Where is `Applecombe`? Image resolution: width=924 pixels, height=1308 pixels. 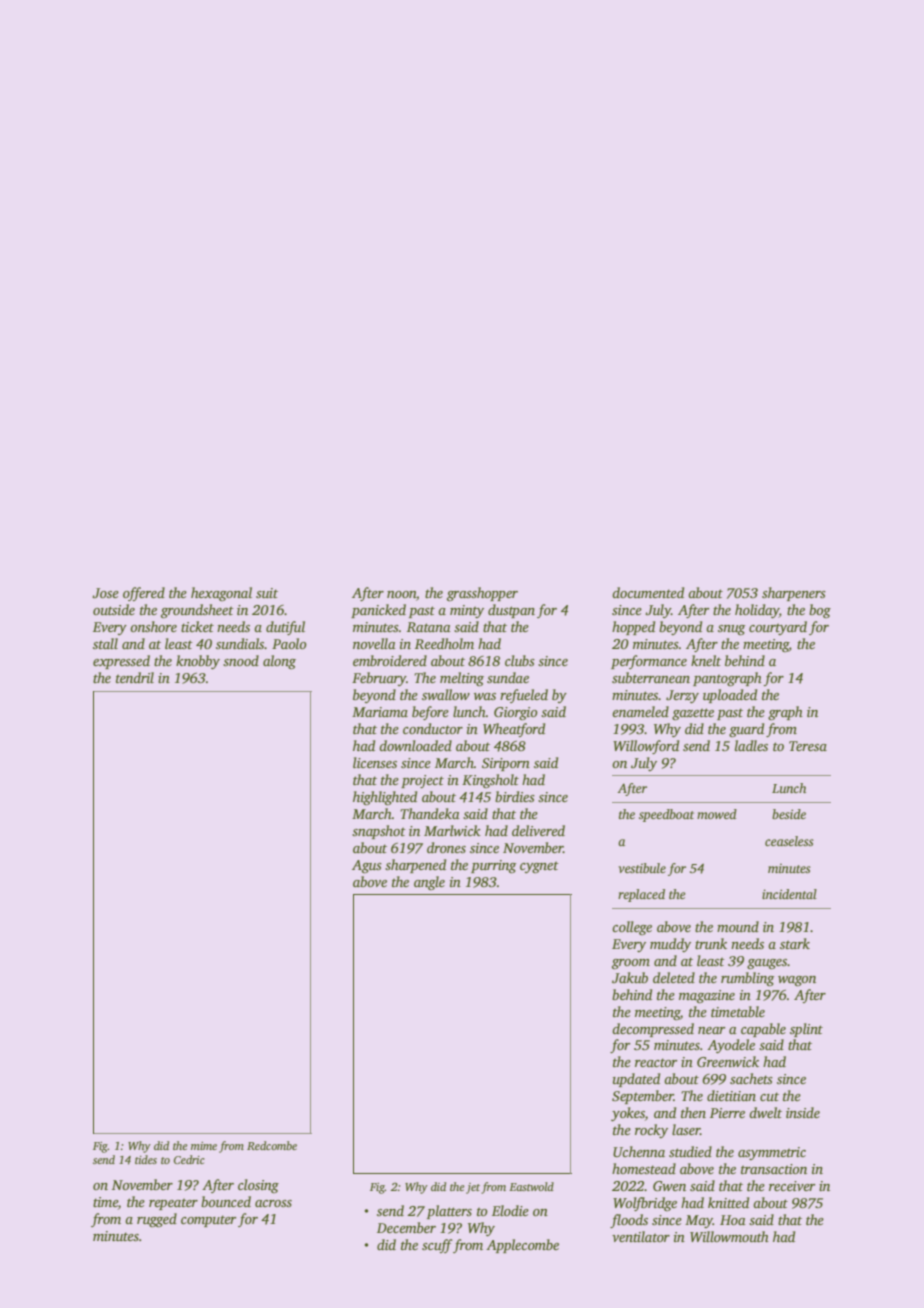
Applecombe is located at coordinates (522, 1246).
